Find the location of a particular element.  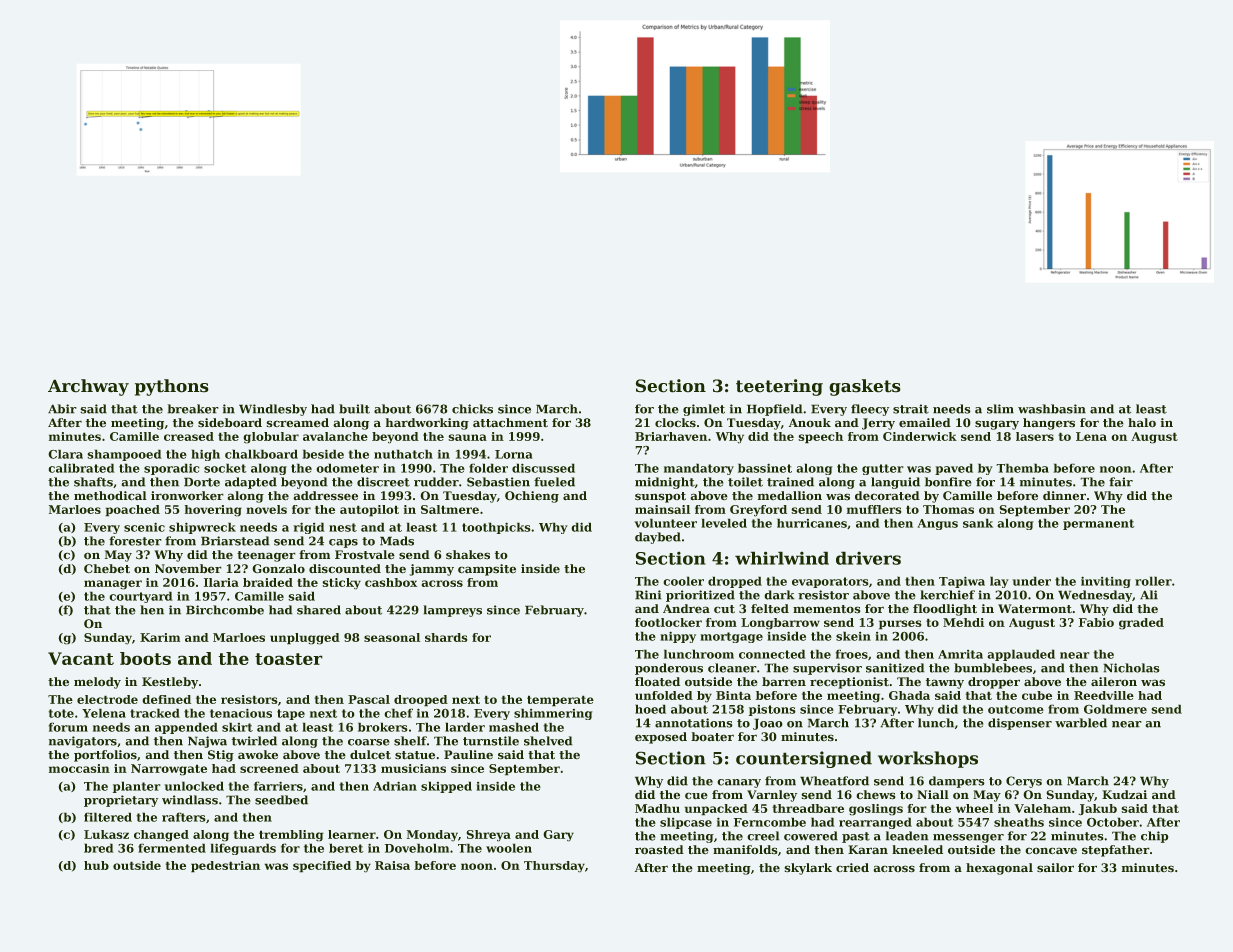

Nicholas is located at coordinates (1131, 668).
